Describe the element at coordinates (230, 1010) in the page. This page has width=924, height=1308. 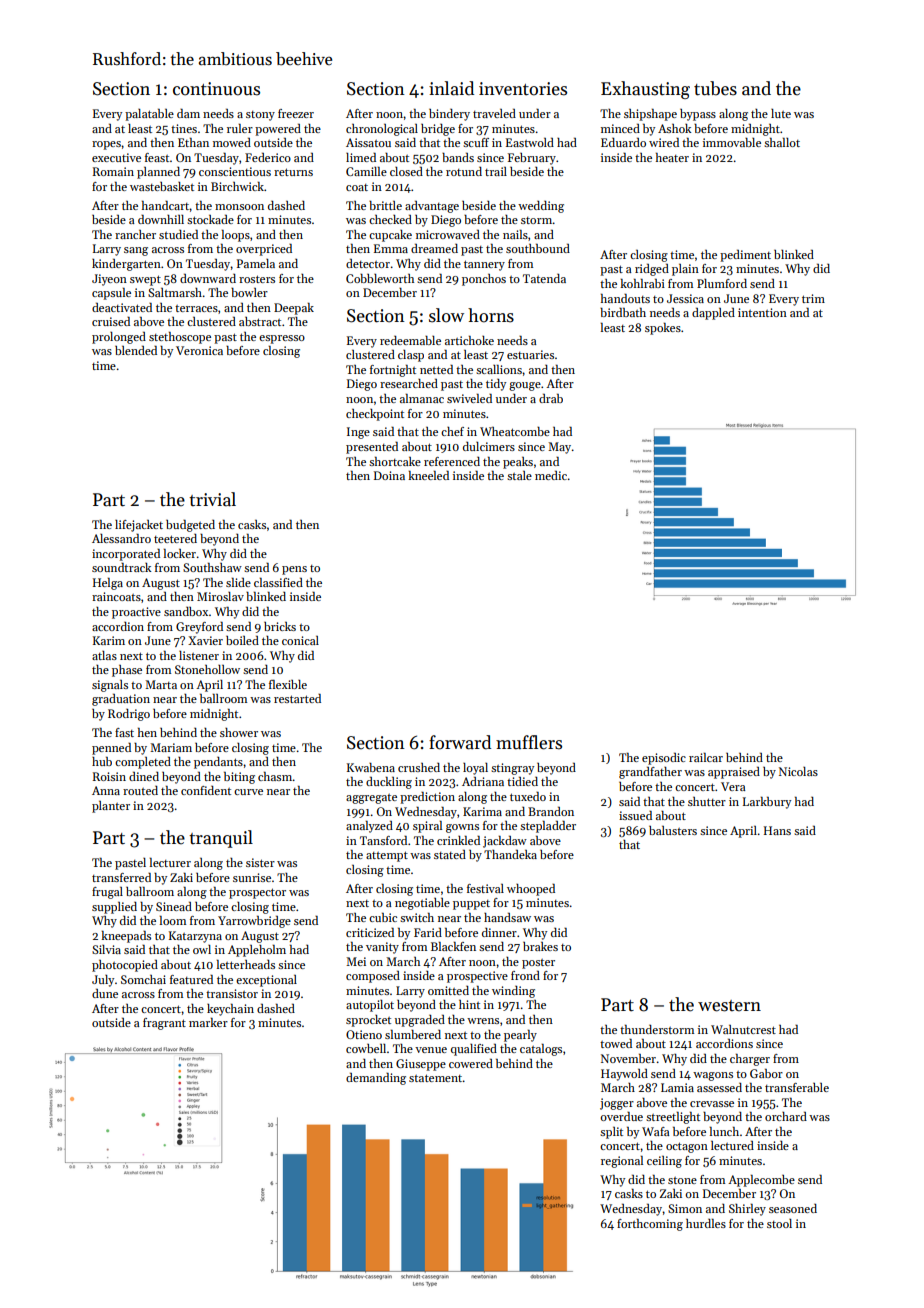
I see `keychain` at that location.
